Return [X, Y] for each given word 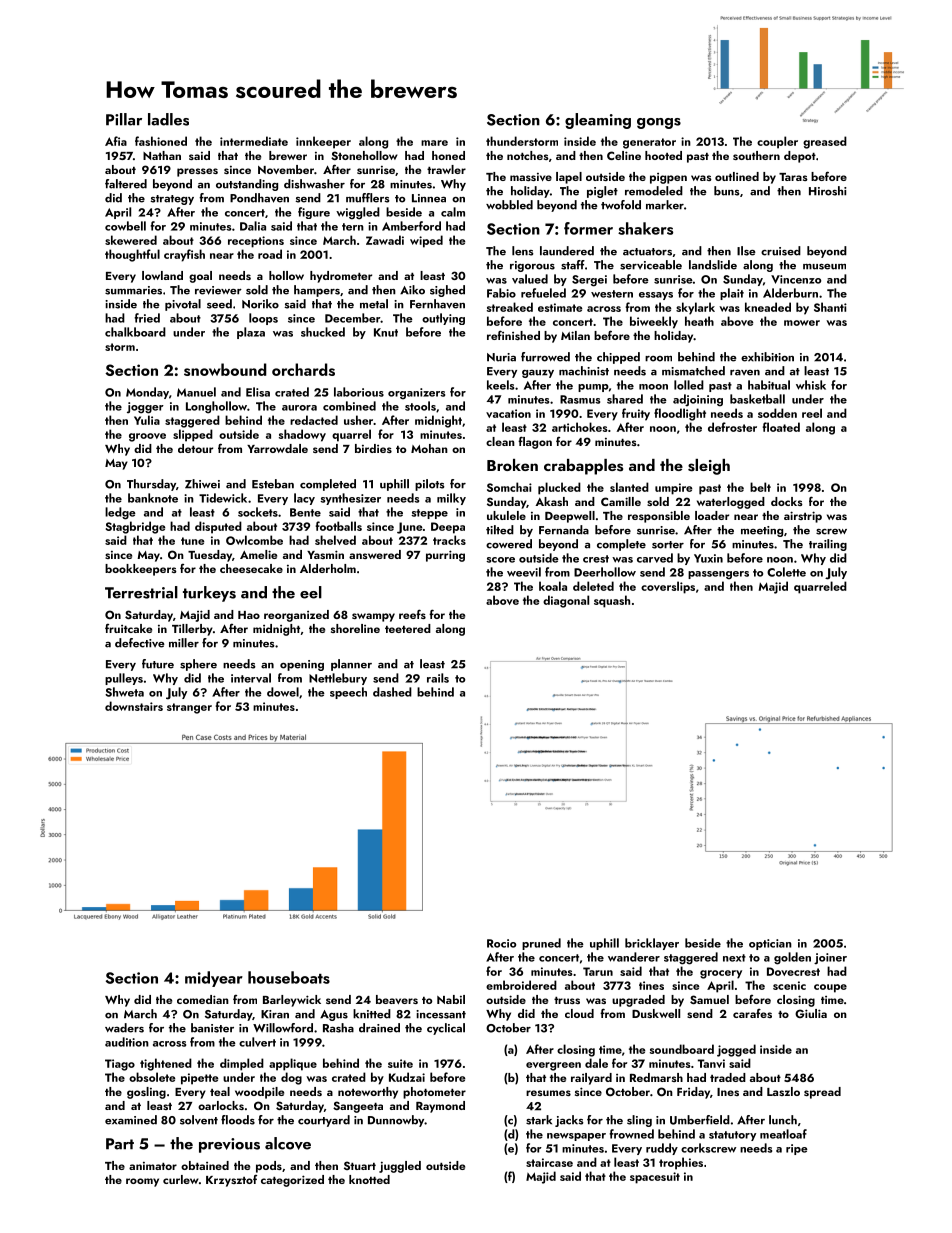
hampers [317, 291]
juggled [400, 1167]
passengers [718, 575]
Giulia [811, 1013]
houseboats [289, 977]
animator [153, 1166]
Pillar [124, 119]
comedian [203, 999]
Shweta [124, 692]
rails [438, 678]
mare [434, 143]
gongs [659, 123]
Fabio [501, 293]
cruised [781, 251]
